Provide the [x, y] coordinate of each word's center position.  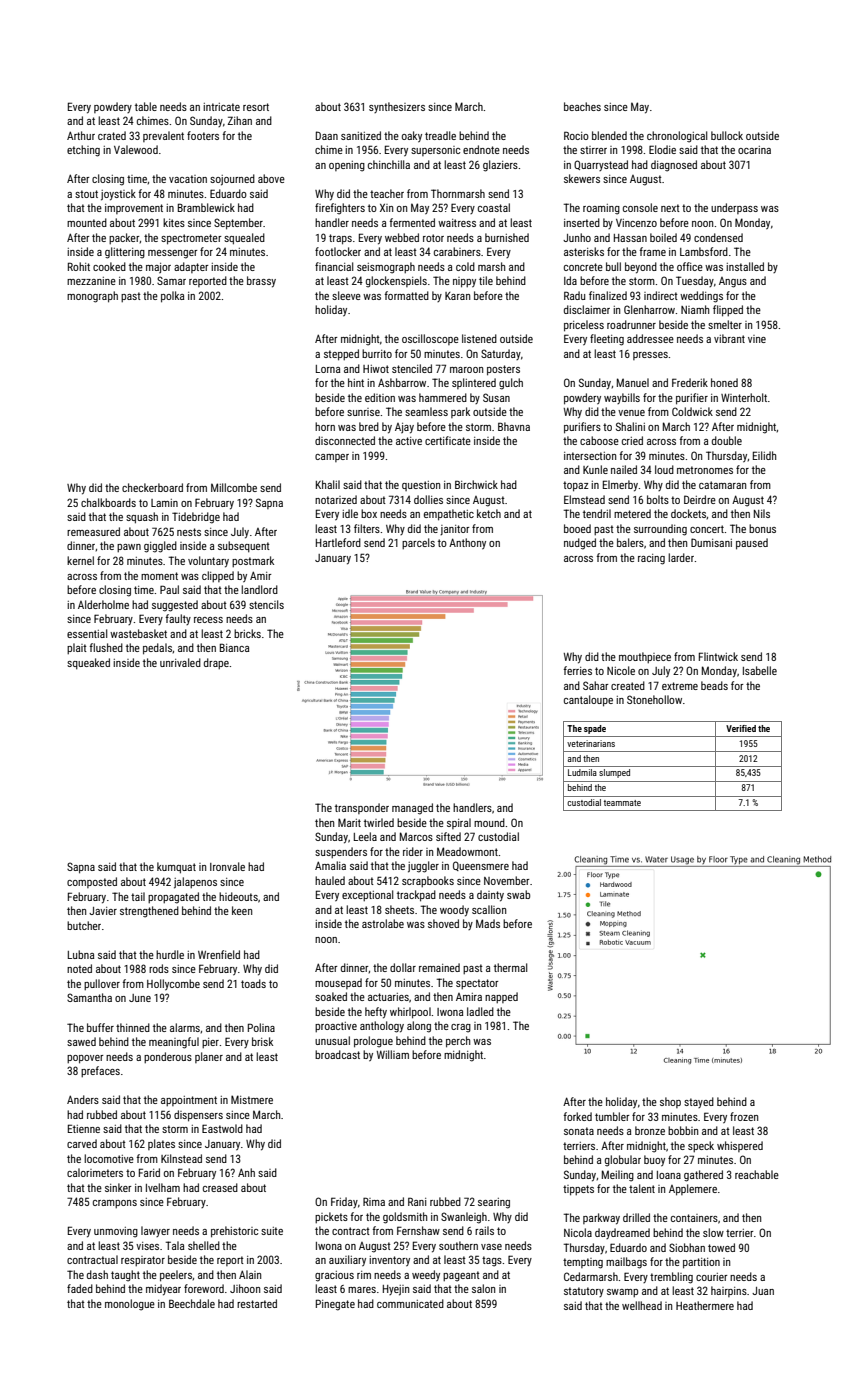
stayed [699, 1102]
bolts [658, 499]
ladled [480, 1011]
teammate [622, 803]
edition [380, 397]
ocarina [754, 150]
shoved [443, 923]
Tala [174, 1245]
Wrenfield [219, 954]
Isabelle [760, 670]
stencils [266, 604]
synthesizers [397, 107]
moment [159, 576]
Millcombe [234, 487]
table [146, 106]
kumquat [176, 868]
